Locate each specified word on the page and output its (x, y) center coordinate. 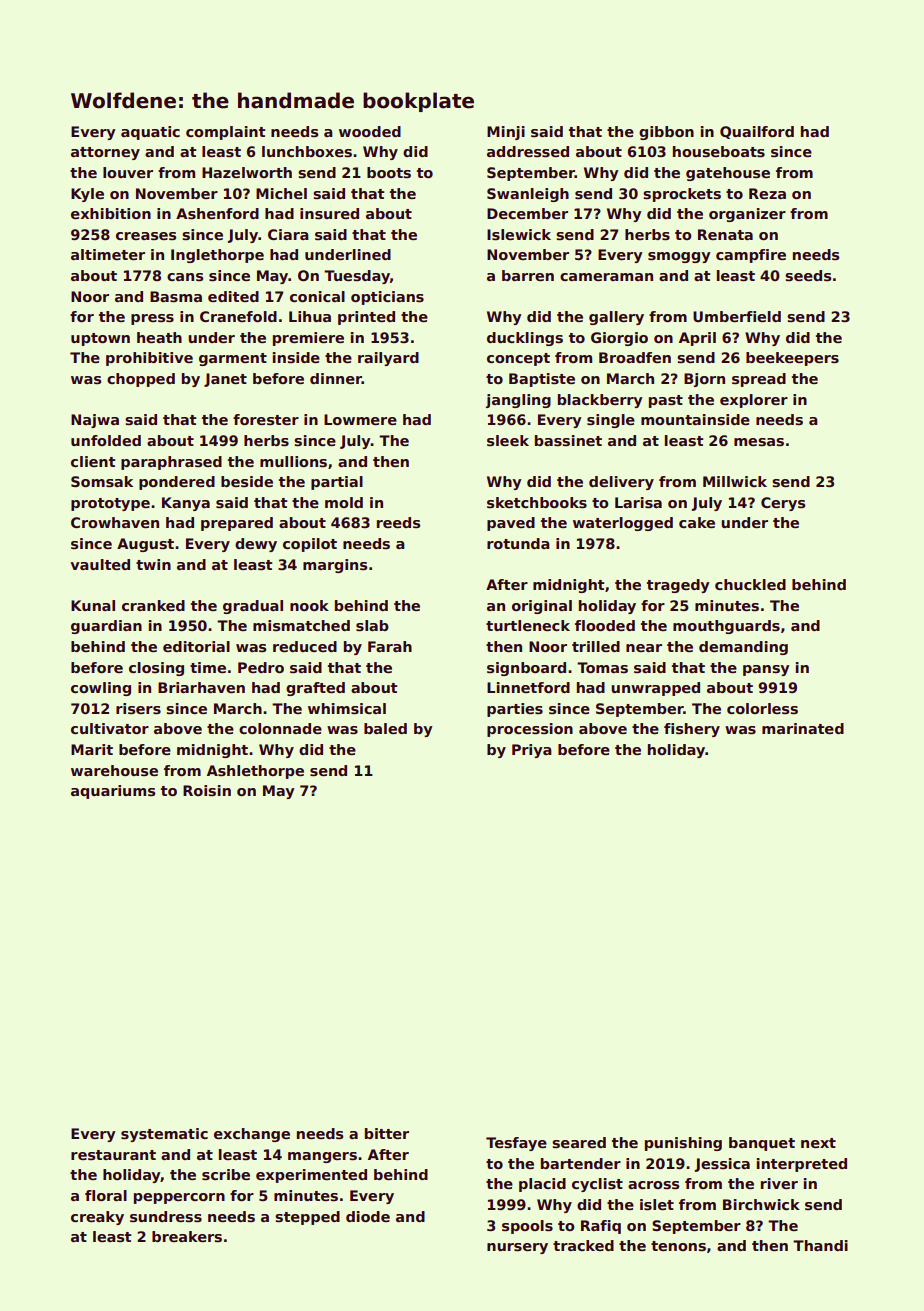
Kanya (186, 504)
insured (329, 213)
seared (579, 1142)
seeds (808, 275)
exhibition (111, 213)
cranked (153, 605)
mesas (759, 442)
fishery (692, 730)
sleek (508, 440)
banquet (762, 1144)
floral (106, 1195)
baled (385, 728)
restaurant (113, 1155)
